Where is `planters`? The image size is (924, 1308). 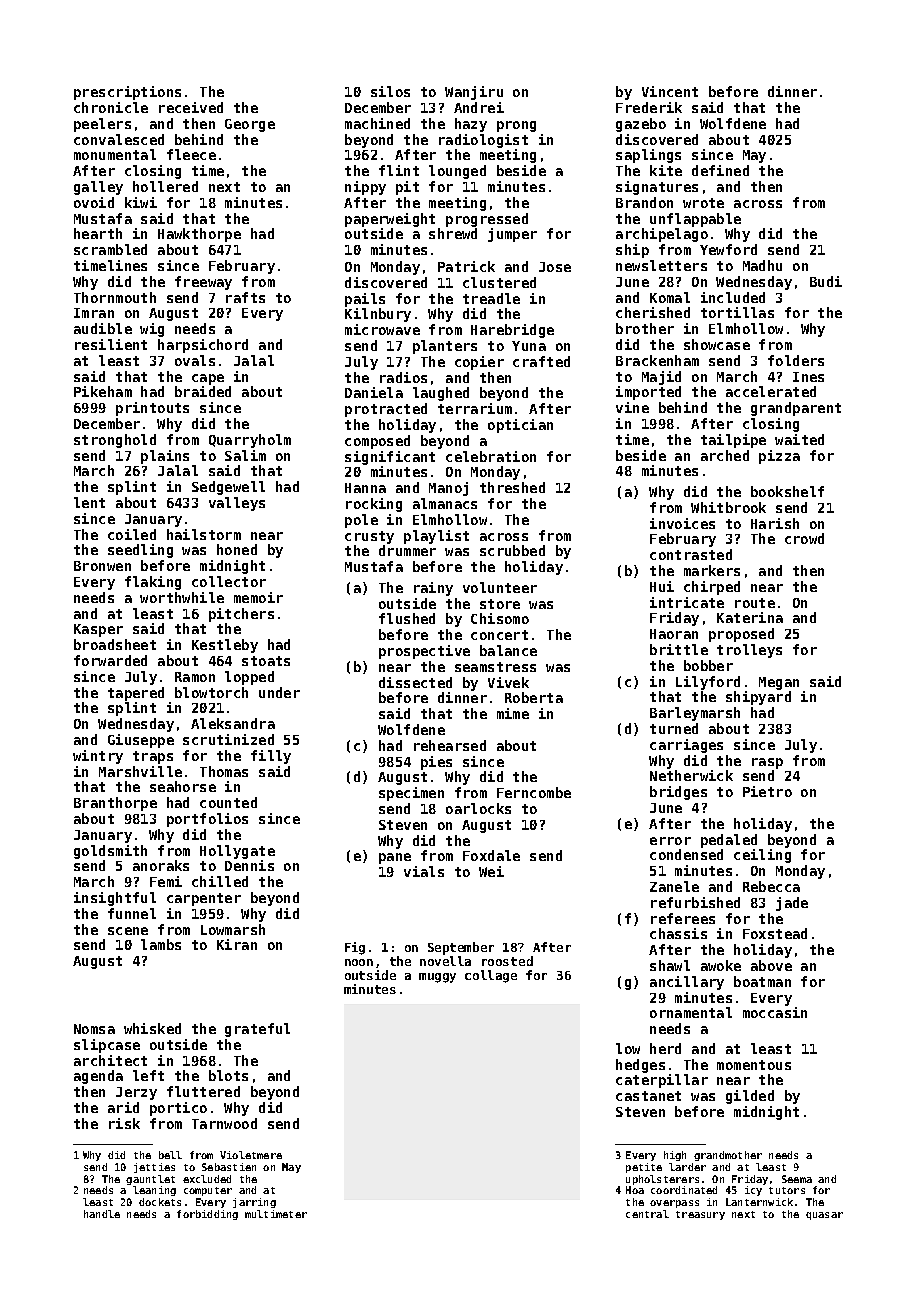 planters is located at coordinates (445, 347).
